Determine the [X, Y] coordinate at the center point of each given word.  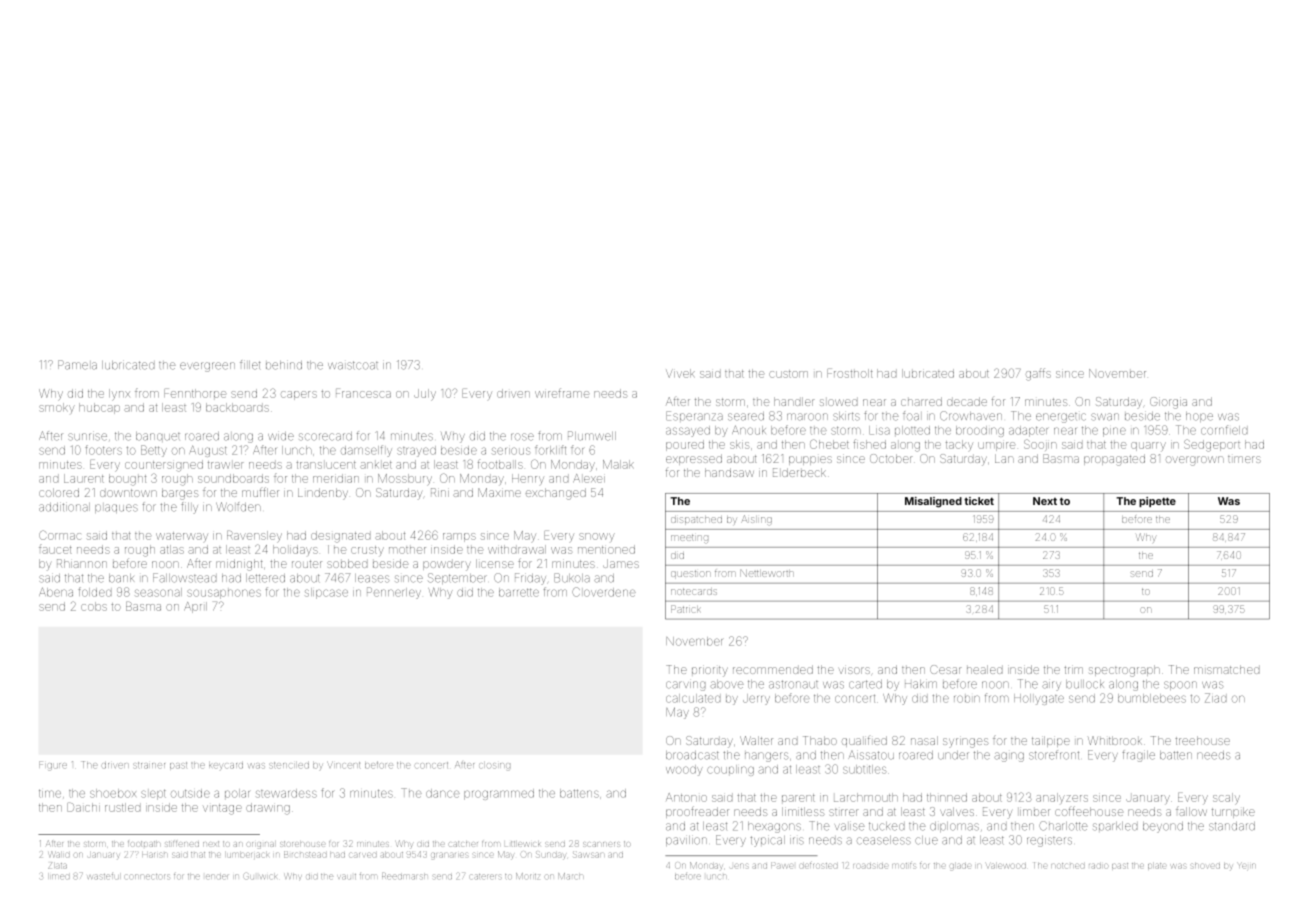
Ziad [1215, 698]
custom [788, 374]
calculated [693, 698]
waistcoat [353, 365]
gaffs [1038, 374]
